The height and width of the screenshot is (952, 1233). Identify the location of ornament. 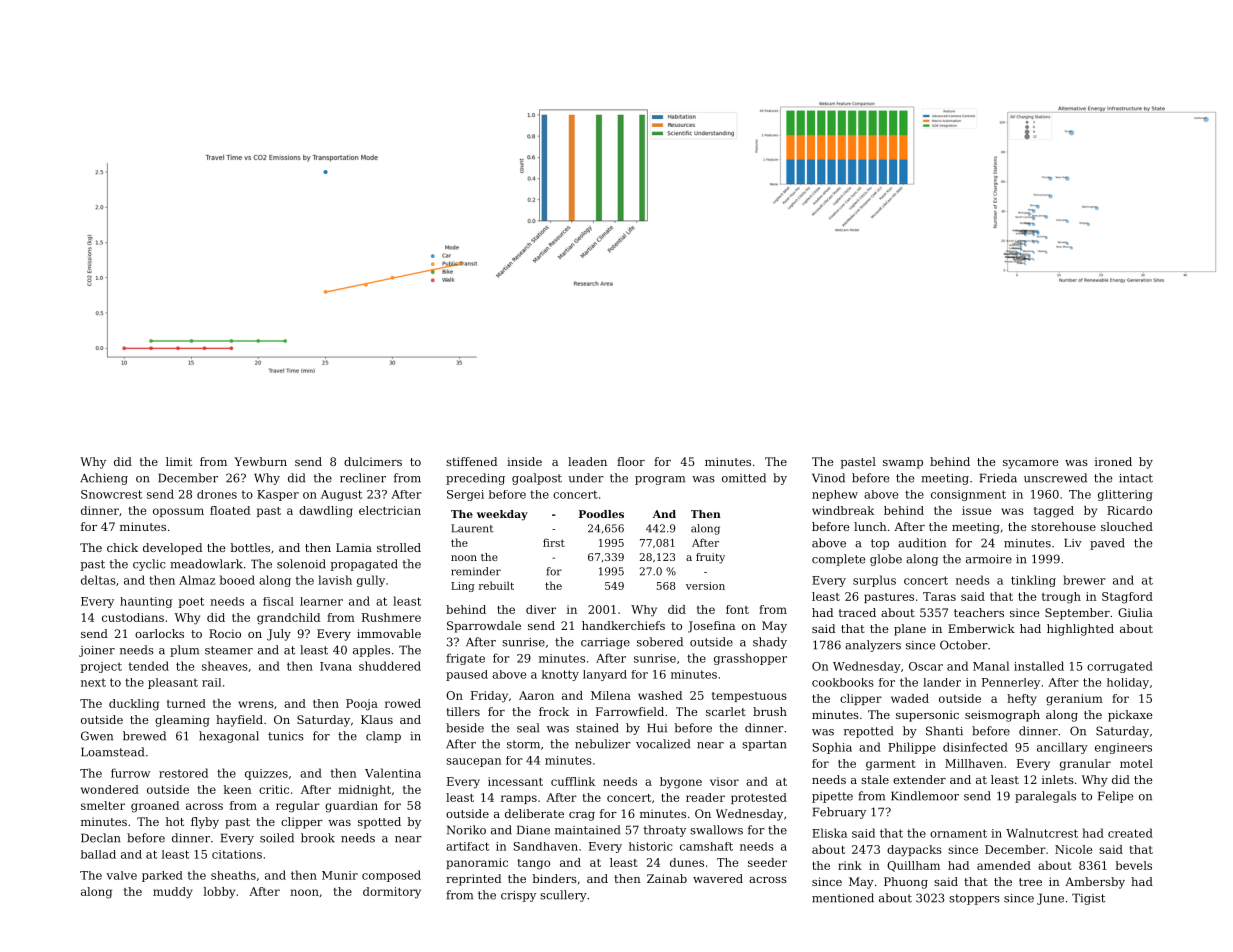
(958, 833).
